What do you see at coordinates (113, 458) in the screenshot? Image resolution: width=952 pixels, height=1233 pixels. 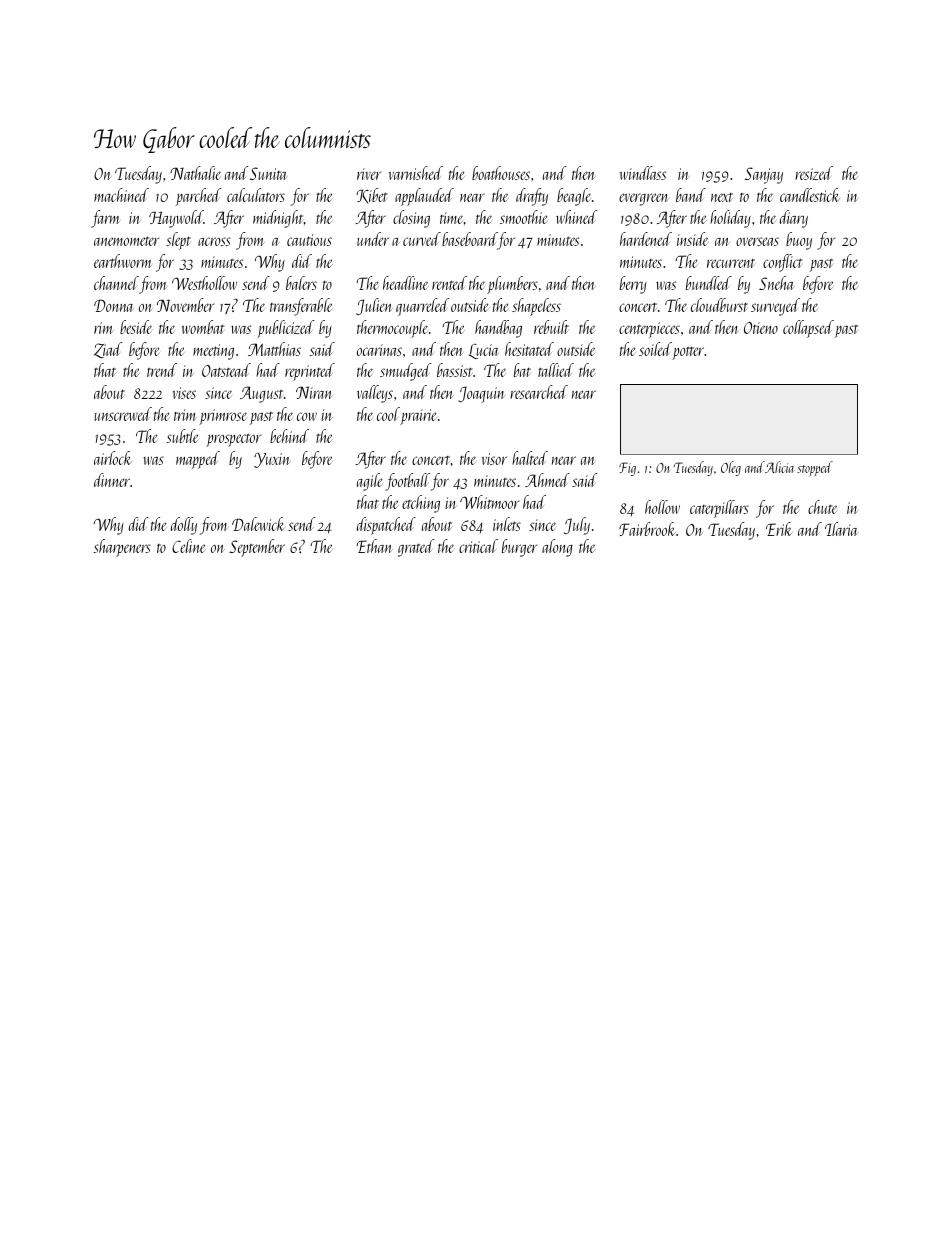 I see `airlock` at bounding box center [113, 458].
